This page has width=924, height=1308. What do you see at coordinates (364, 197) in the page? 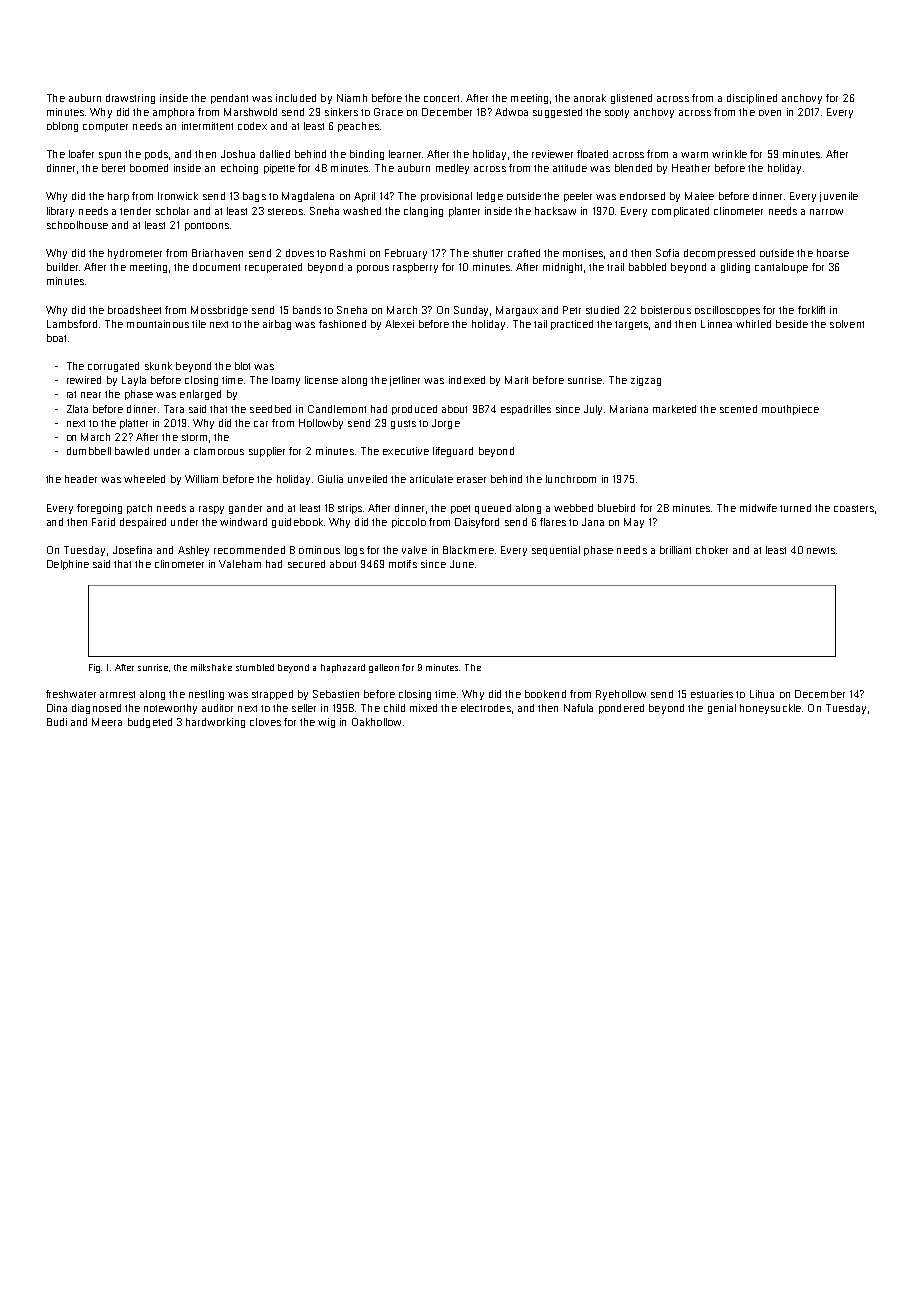
I see `April` at bounding box center [364, 197].
